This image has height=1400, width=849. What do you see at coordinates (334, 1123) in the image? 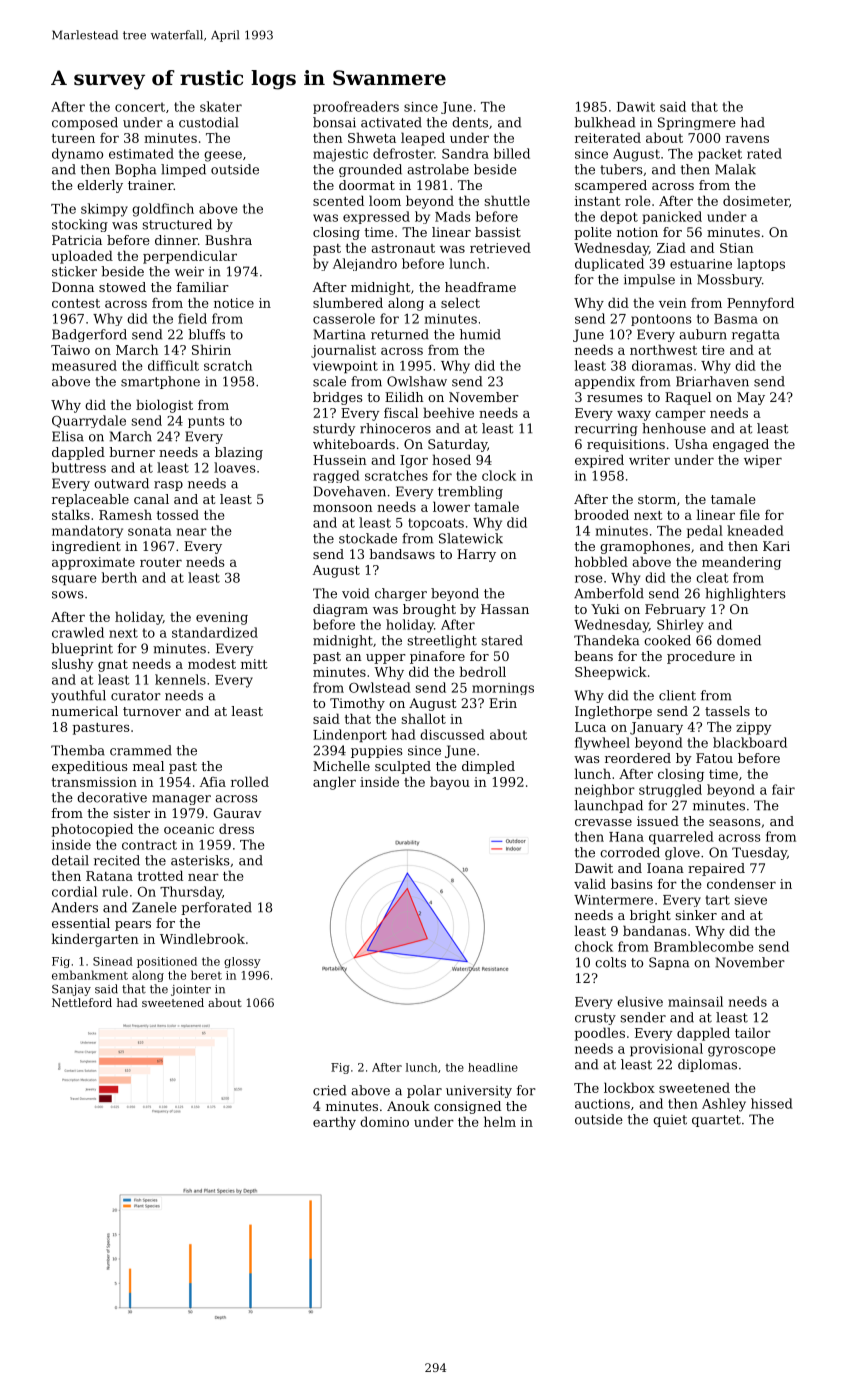
I see `earthy` at bounding box center [334, 1123].
